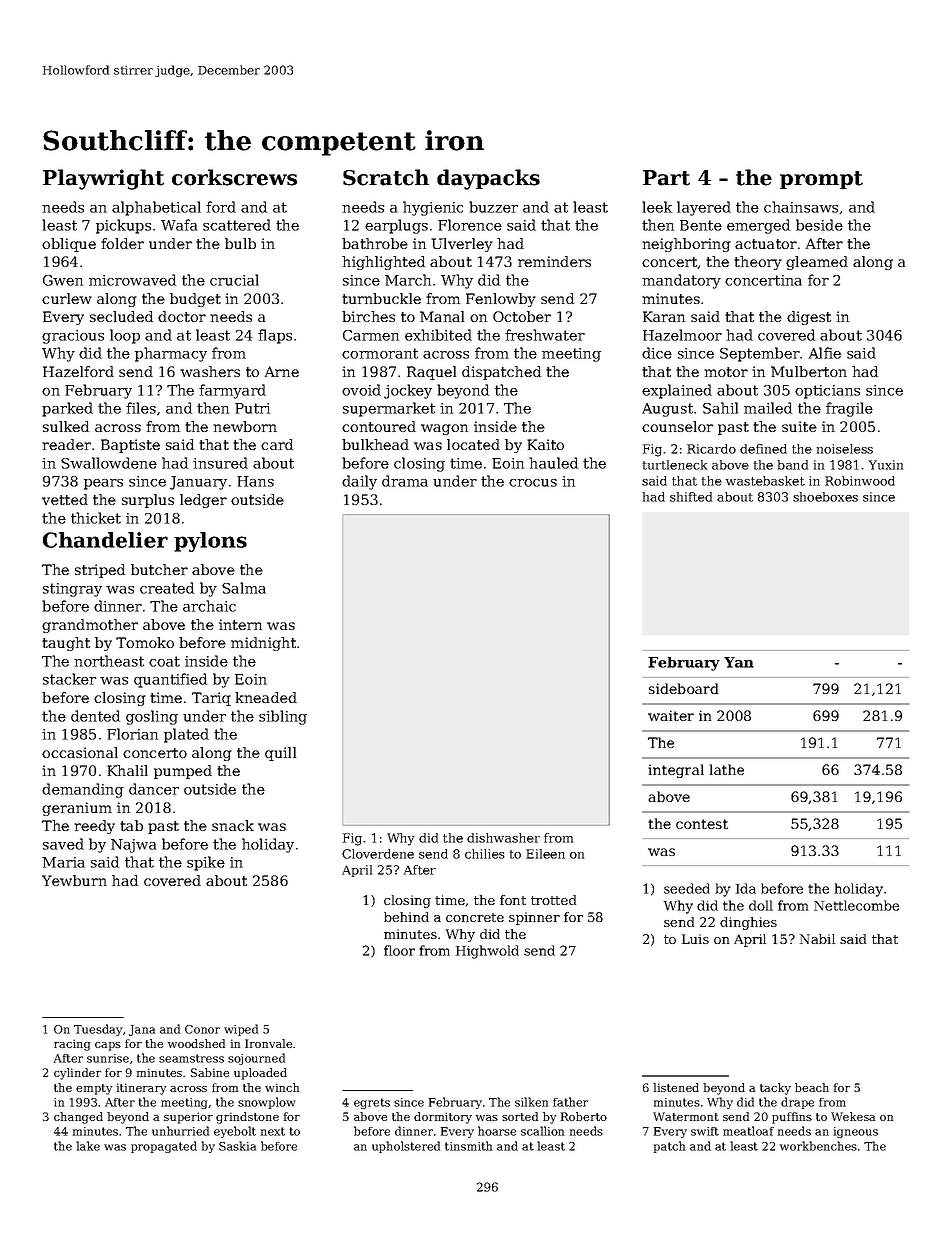 This document has width=952, height=1233. I want to click on changed, so click(78, 1118).
